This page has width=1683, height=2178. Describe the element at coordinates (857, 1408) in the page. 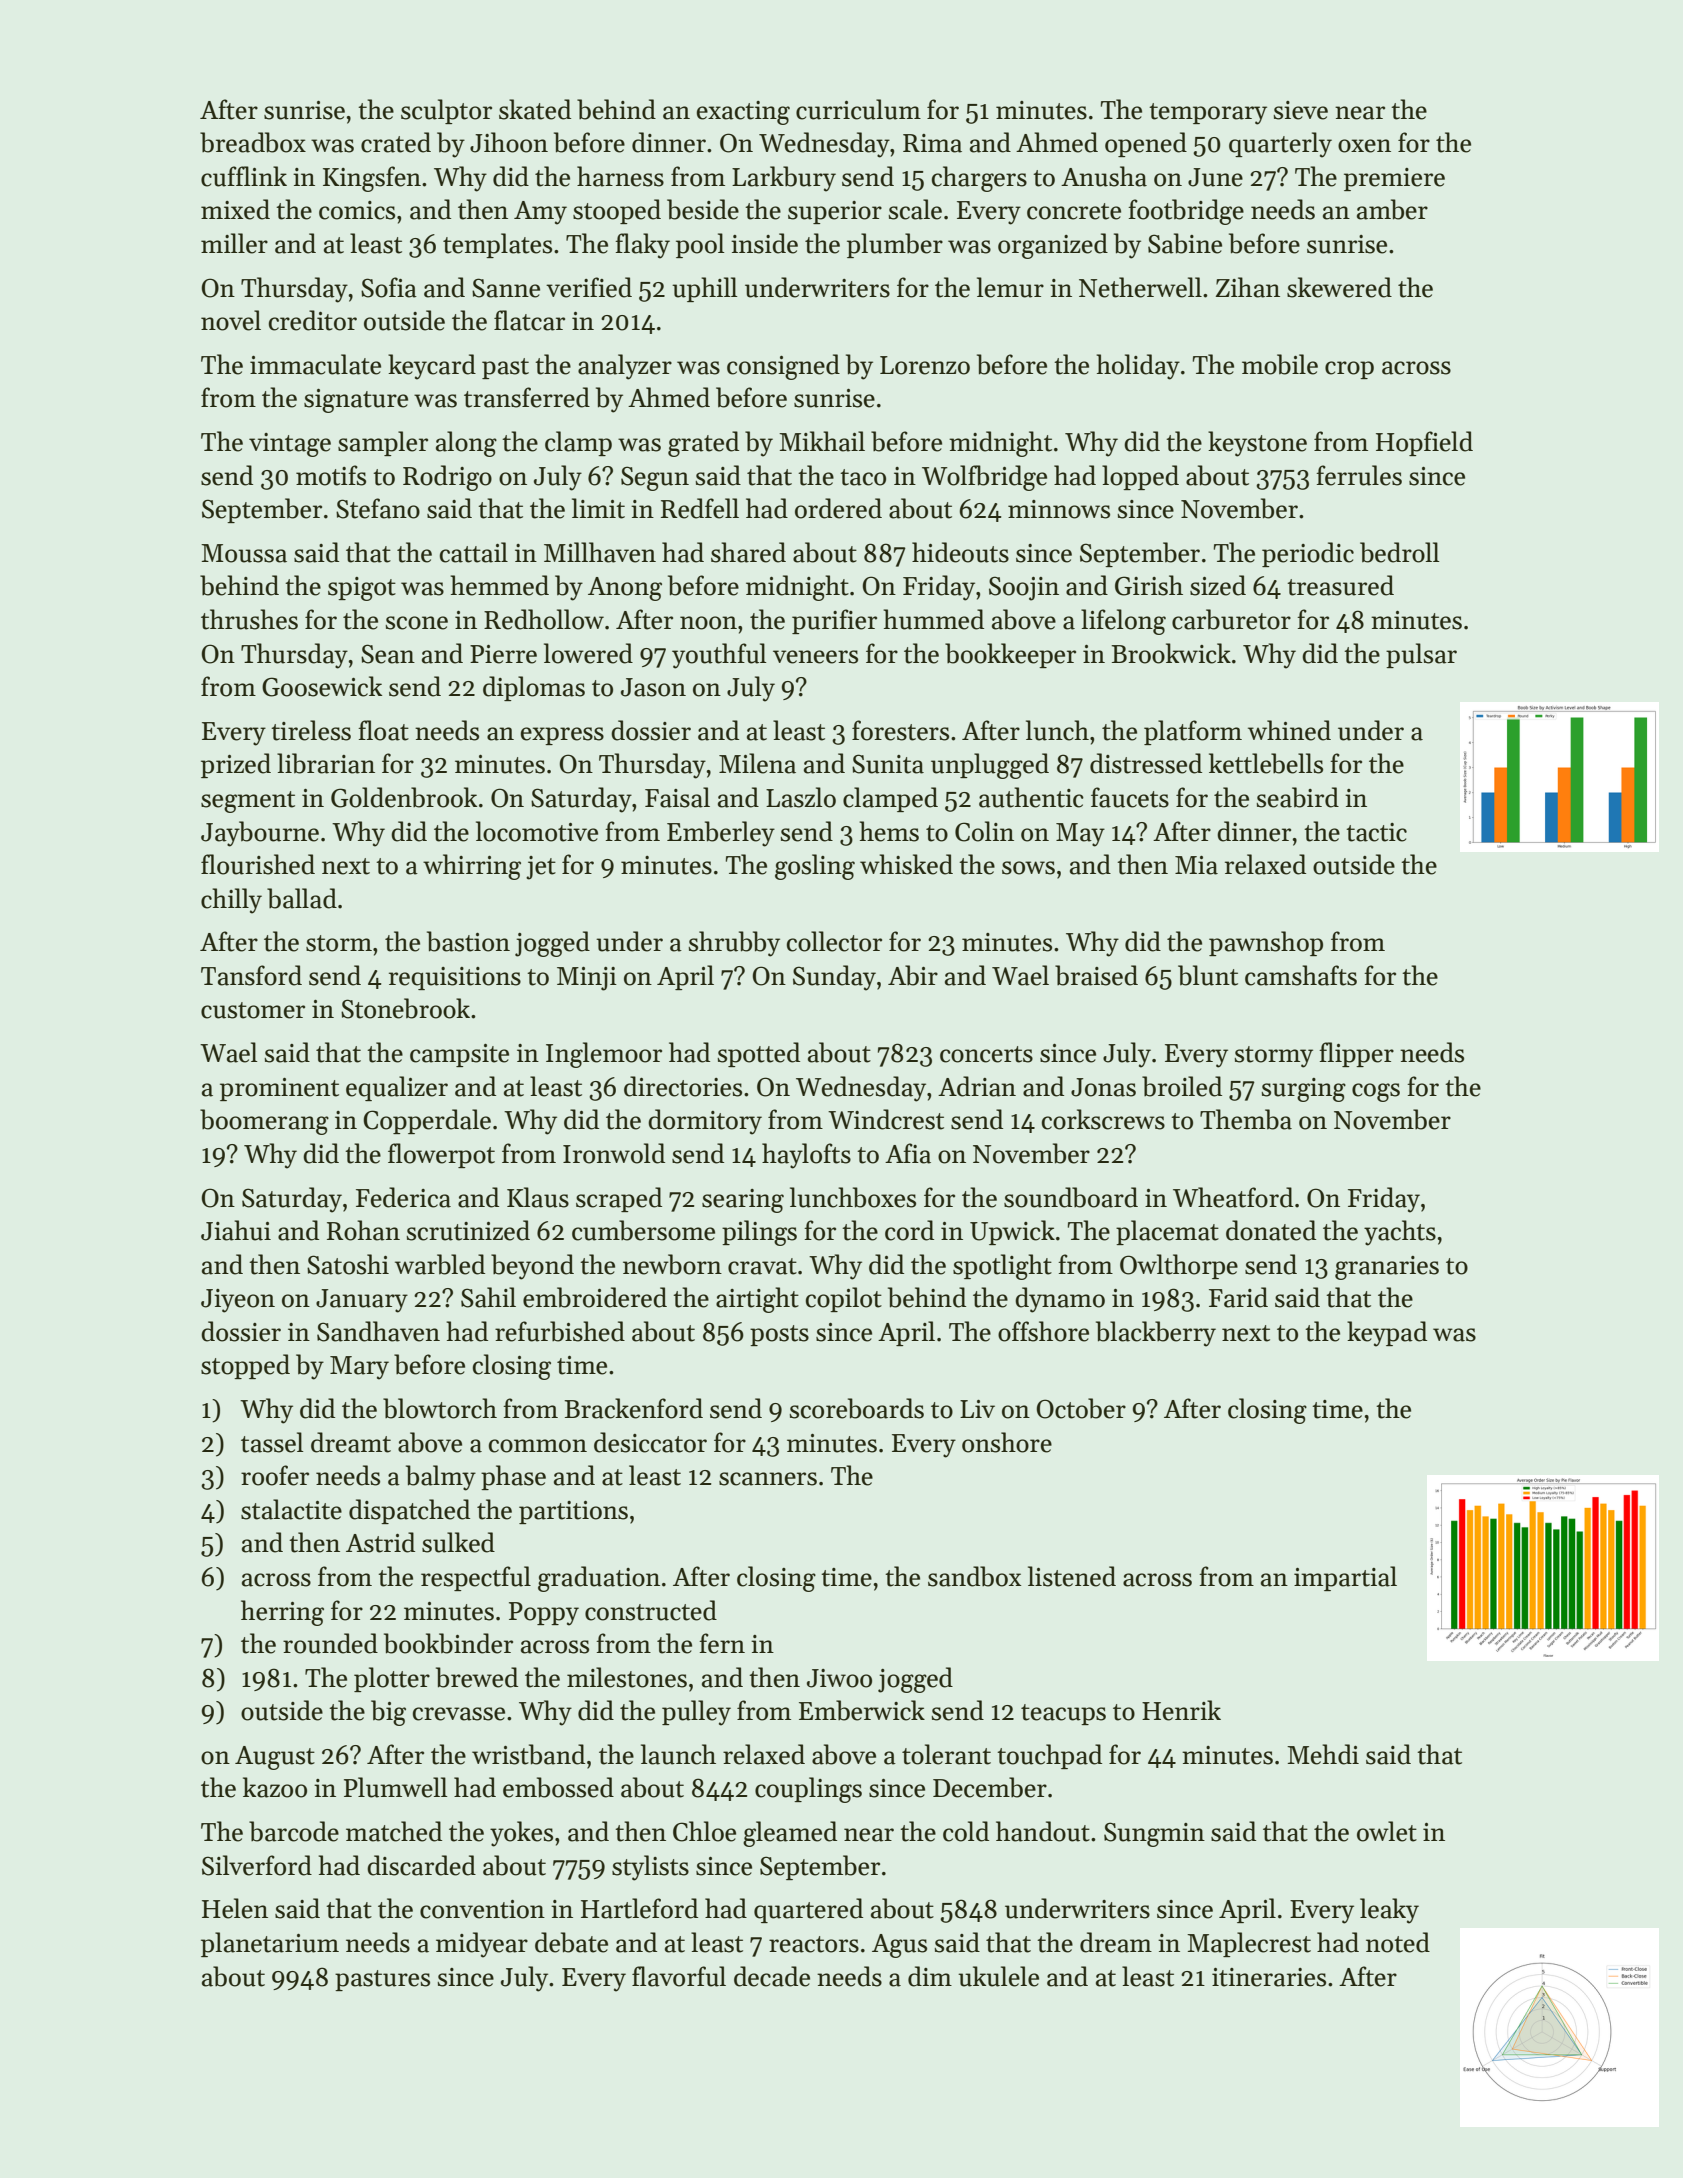

I see `scoreboards` at that location.
